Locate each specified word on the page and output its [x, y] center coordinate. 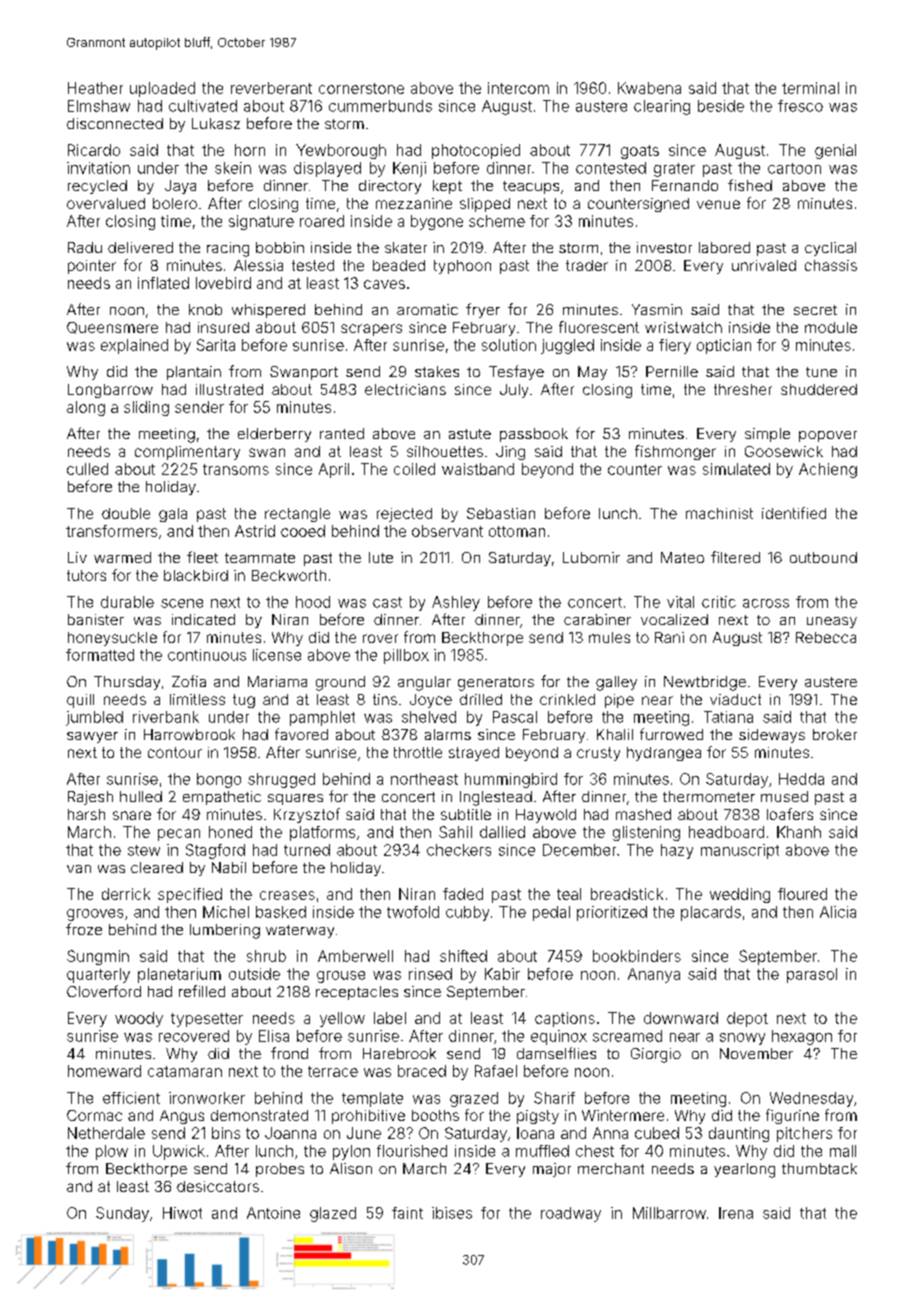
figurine [792, 1116]
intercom [518, 88]
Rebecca [826, 637]
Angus [182, 1117]
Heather [95, 88]
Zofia [189, 681]
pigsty [538, 1117]
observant [447, 531]
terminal [810, 88]
